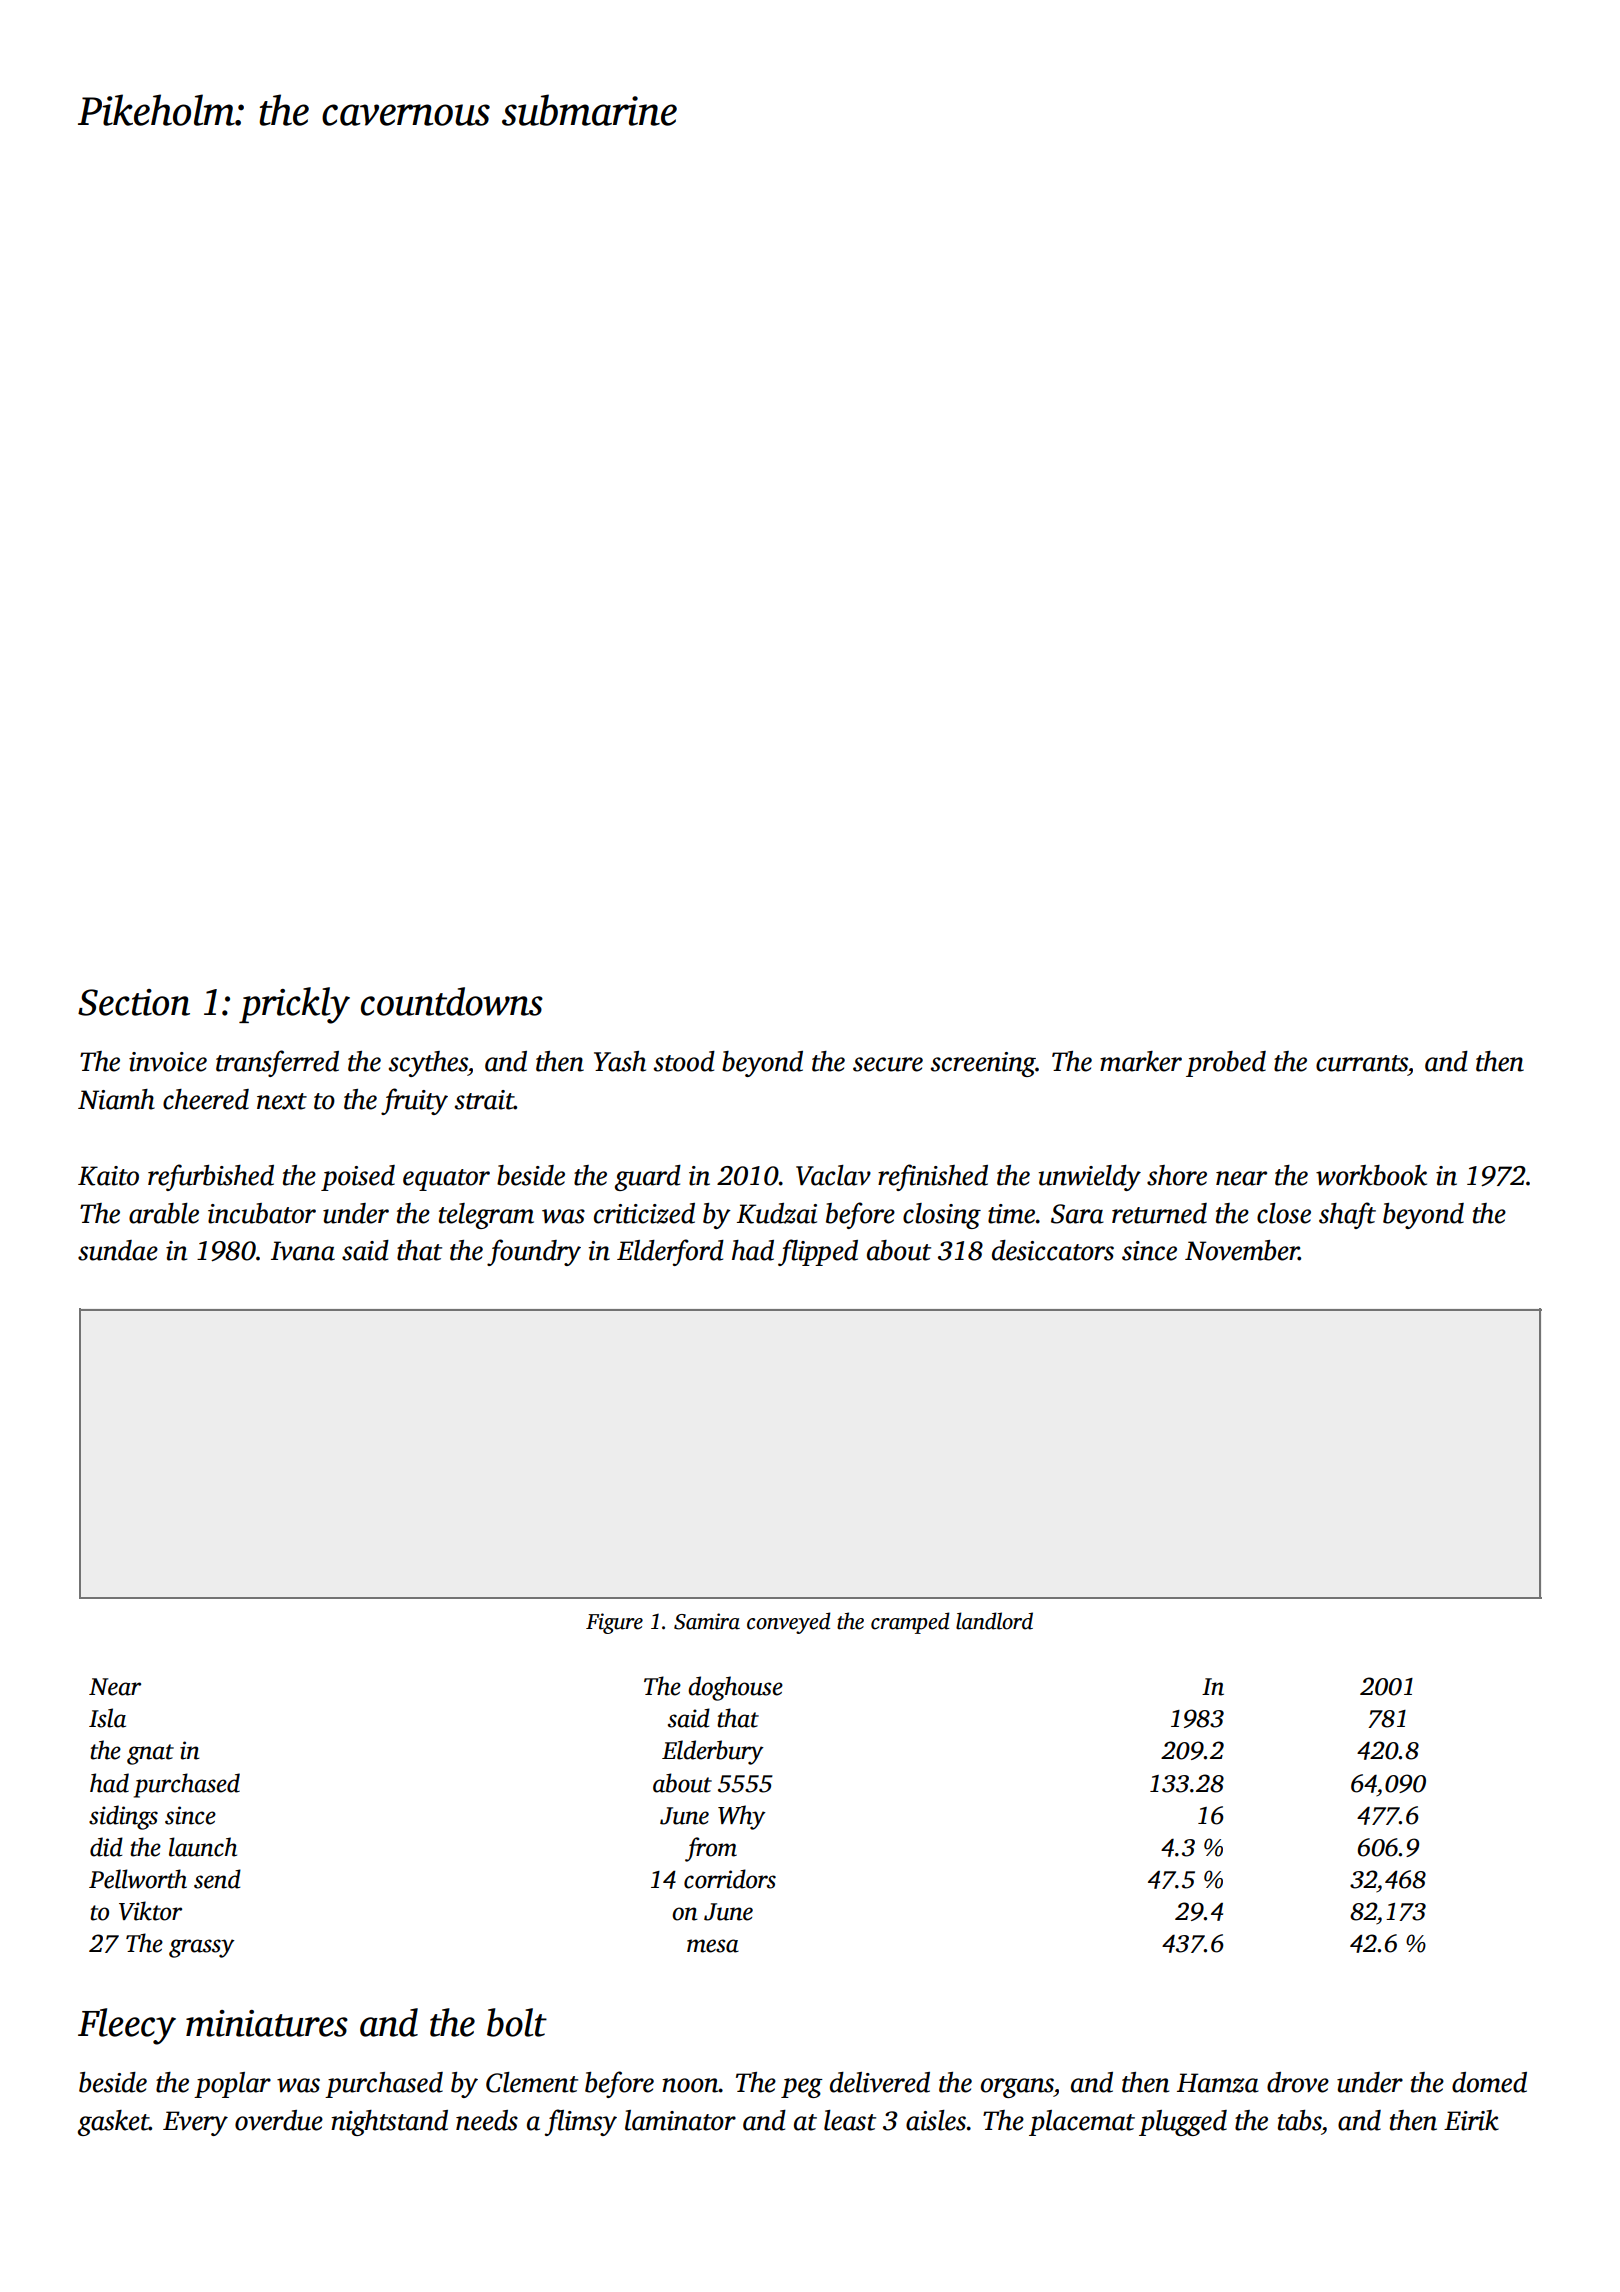 The width and height of the screenshot is (1620, 2292). Describe the element at coordinates (670, 1252) in the screenshot. I see `Elderford` at that location.
